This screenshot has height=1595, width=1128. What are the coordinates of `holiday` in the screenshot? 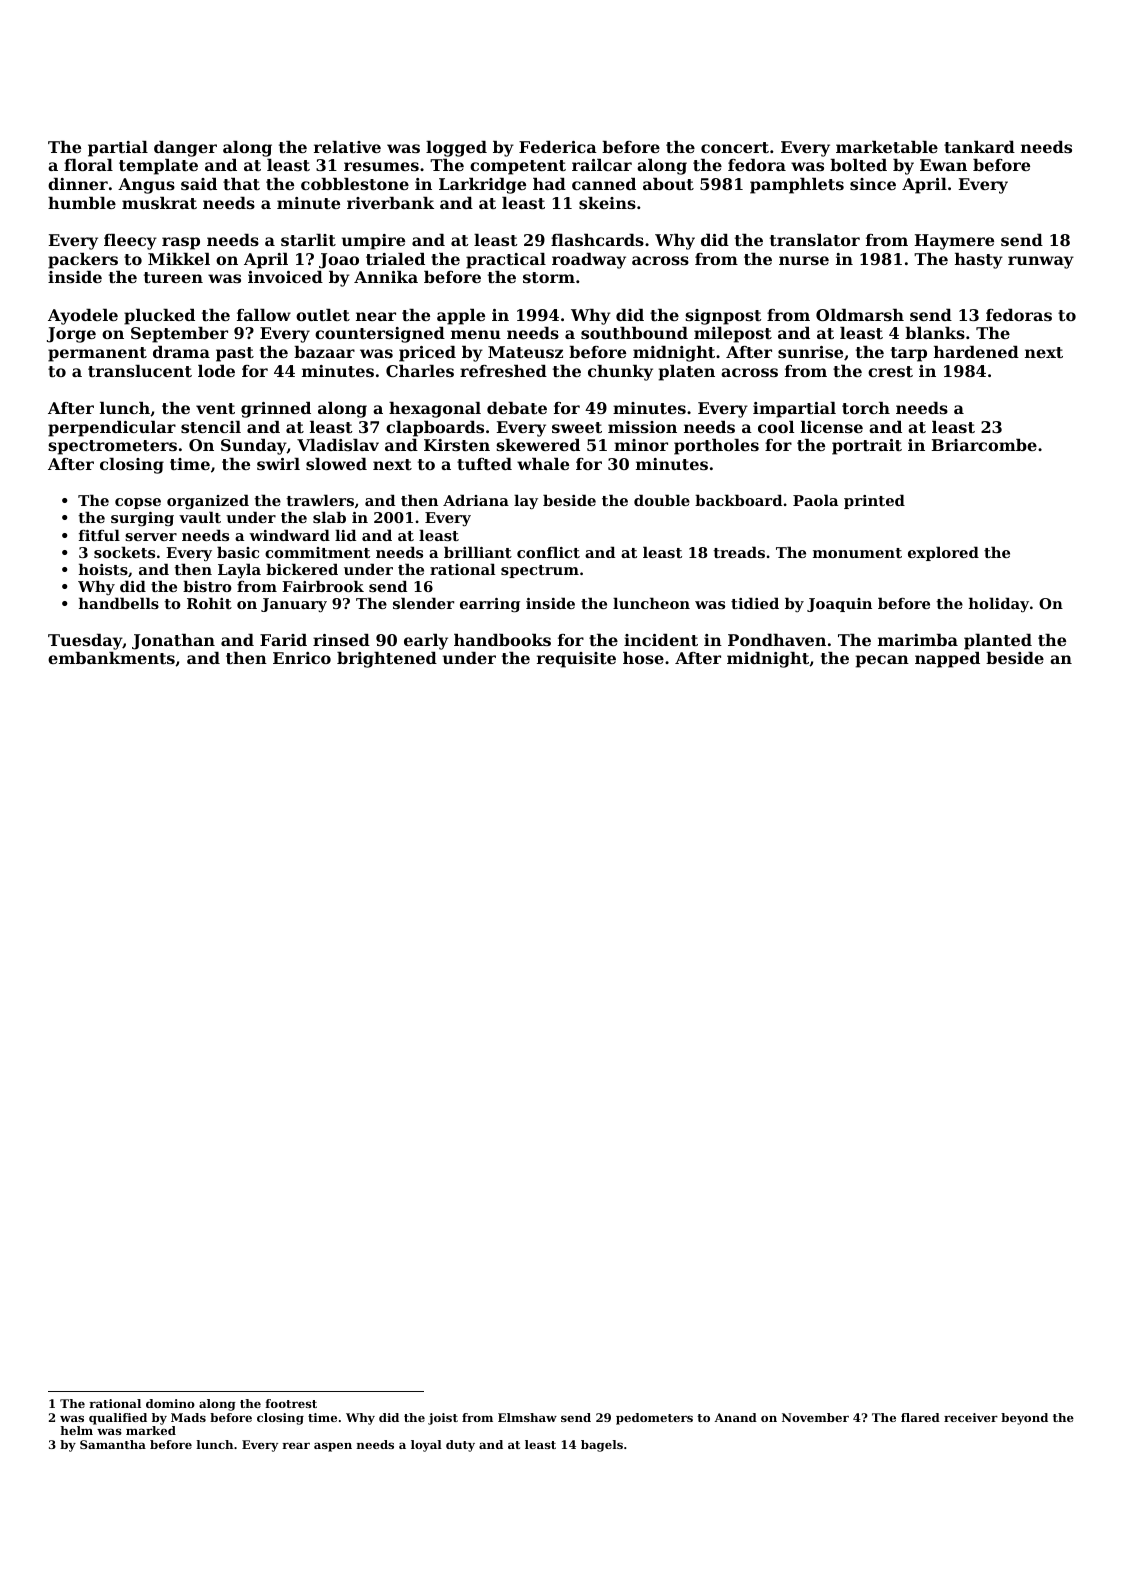 It's located at (999, 605).
